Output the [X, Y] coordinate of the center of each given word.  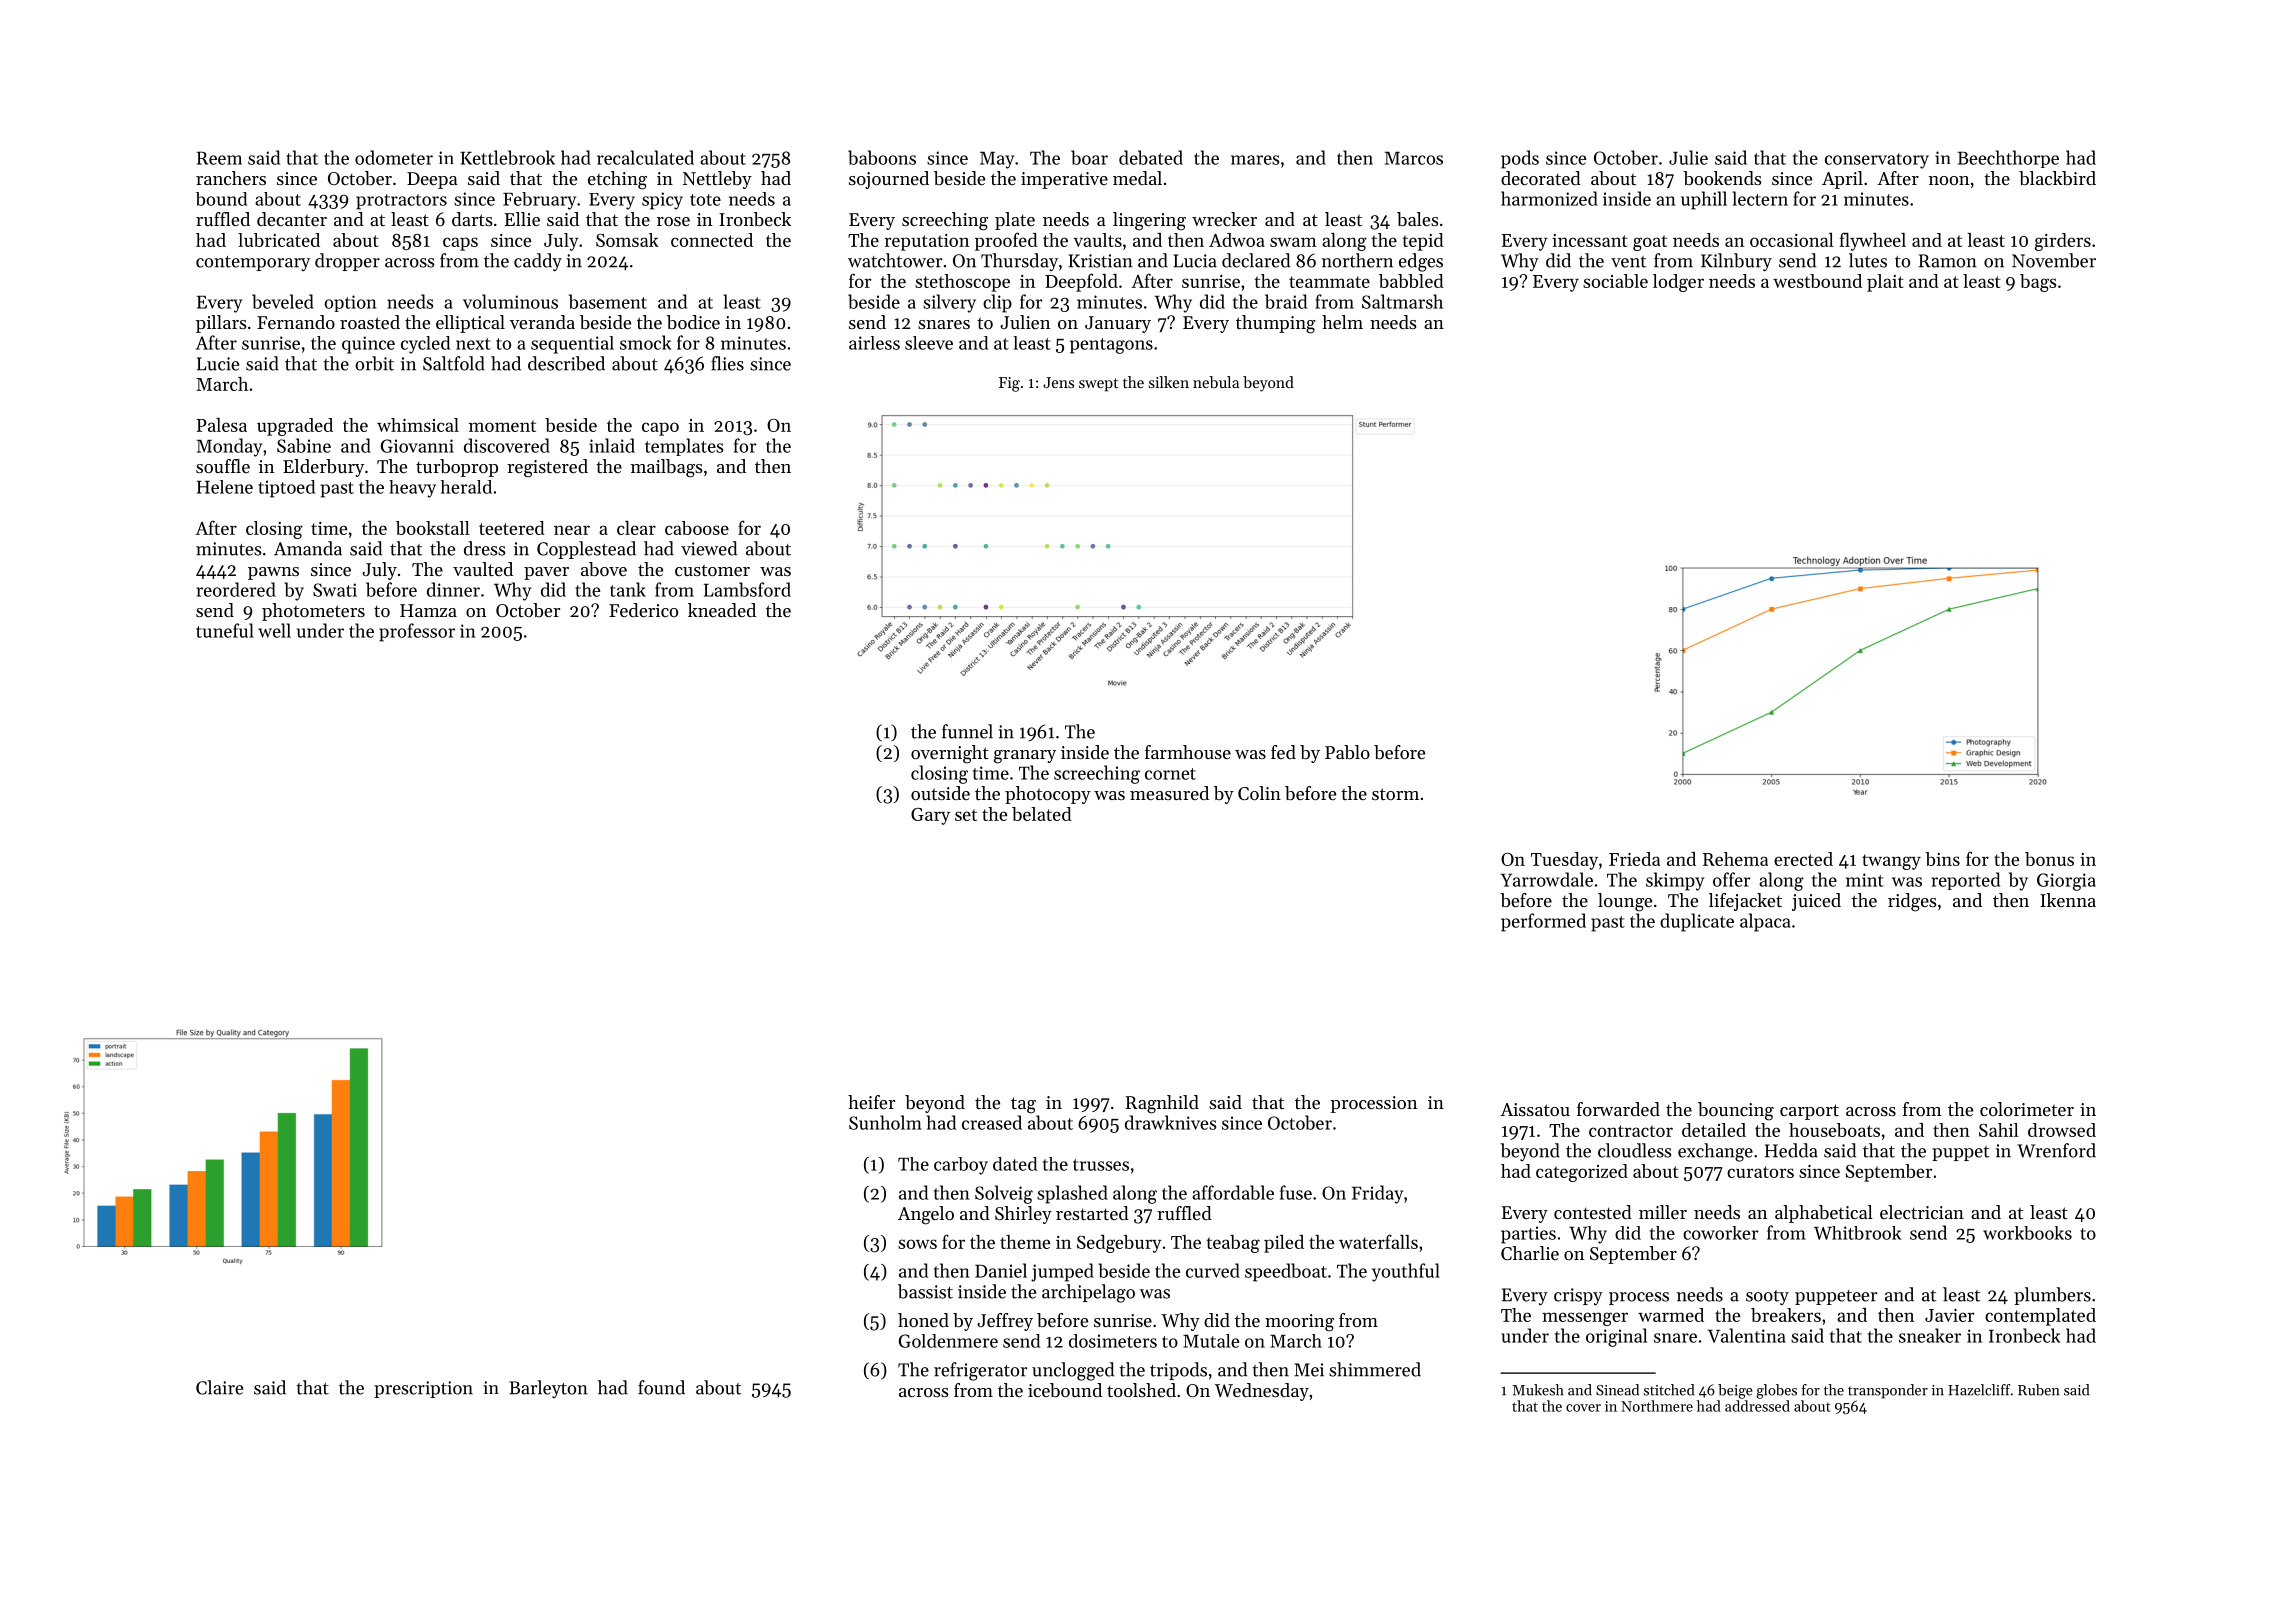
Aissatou [1535, 1109]
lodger [1678, 283]
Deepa [432, 180]
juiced [1816, 902]
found [661, 1387]
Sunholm [885, 1122]
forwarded [1618, 1109]
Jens [1058, 382]
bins [1942, 859]
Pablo [1347, 752]
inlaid [612, 445]
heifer [871, 1102]
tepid [1423, 242]
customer [712, 570]
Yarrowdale [1546, 879]
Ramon [1948, 261]
